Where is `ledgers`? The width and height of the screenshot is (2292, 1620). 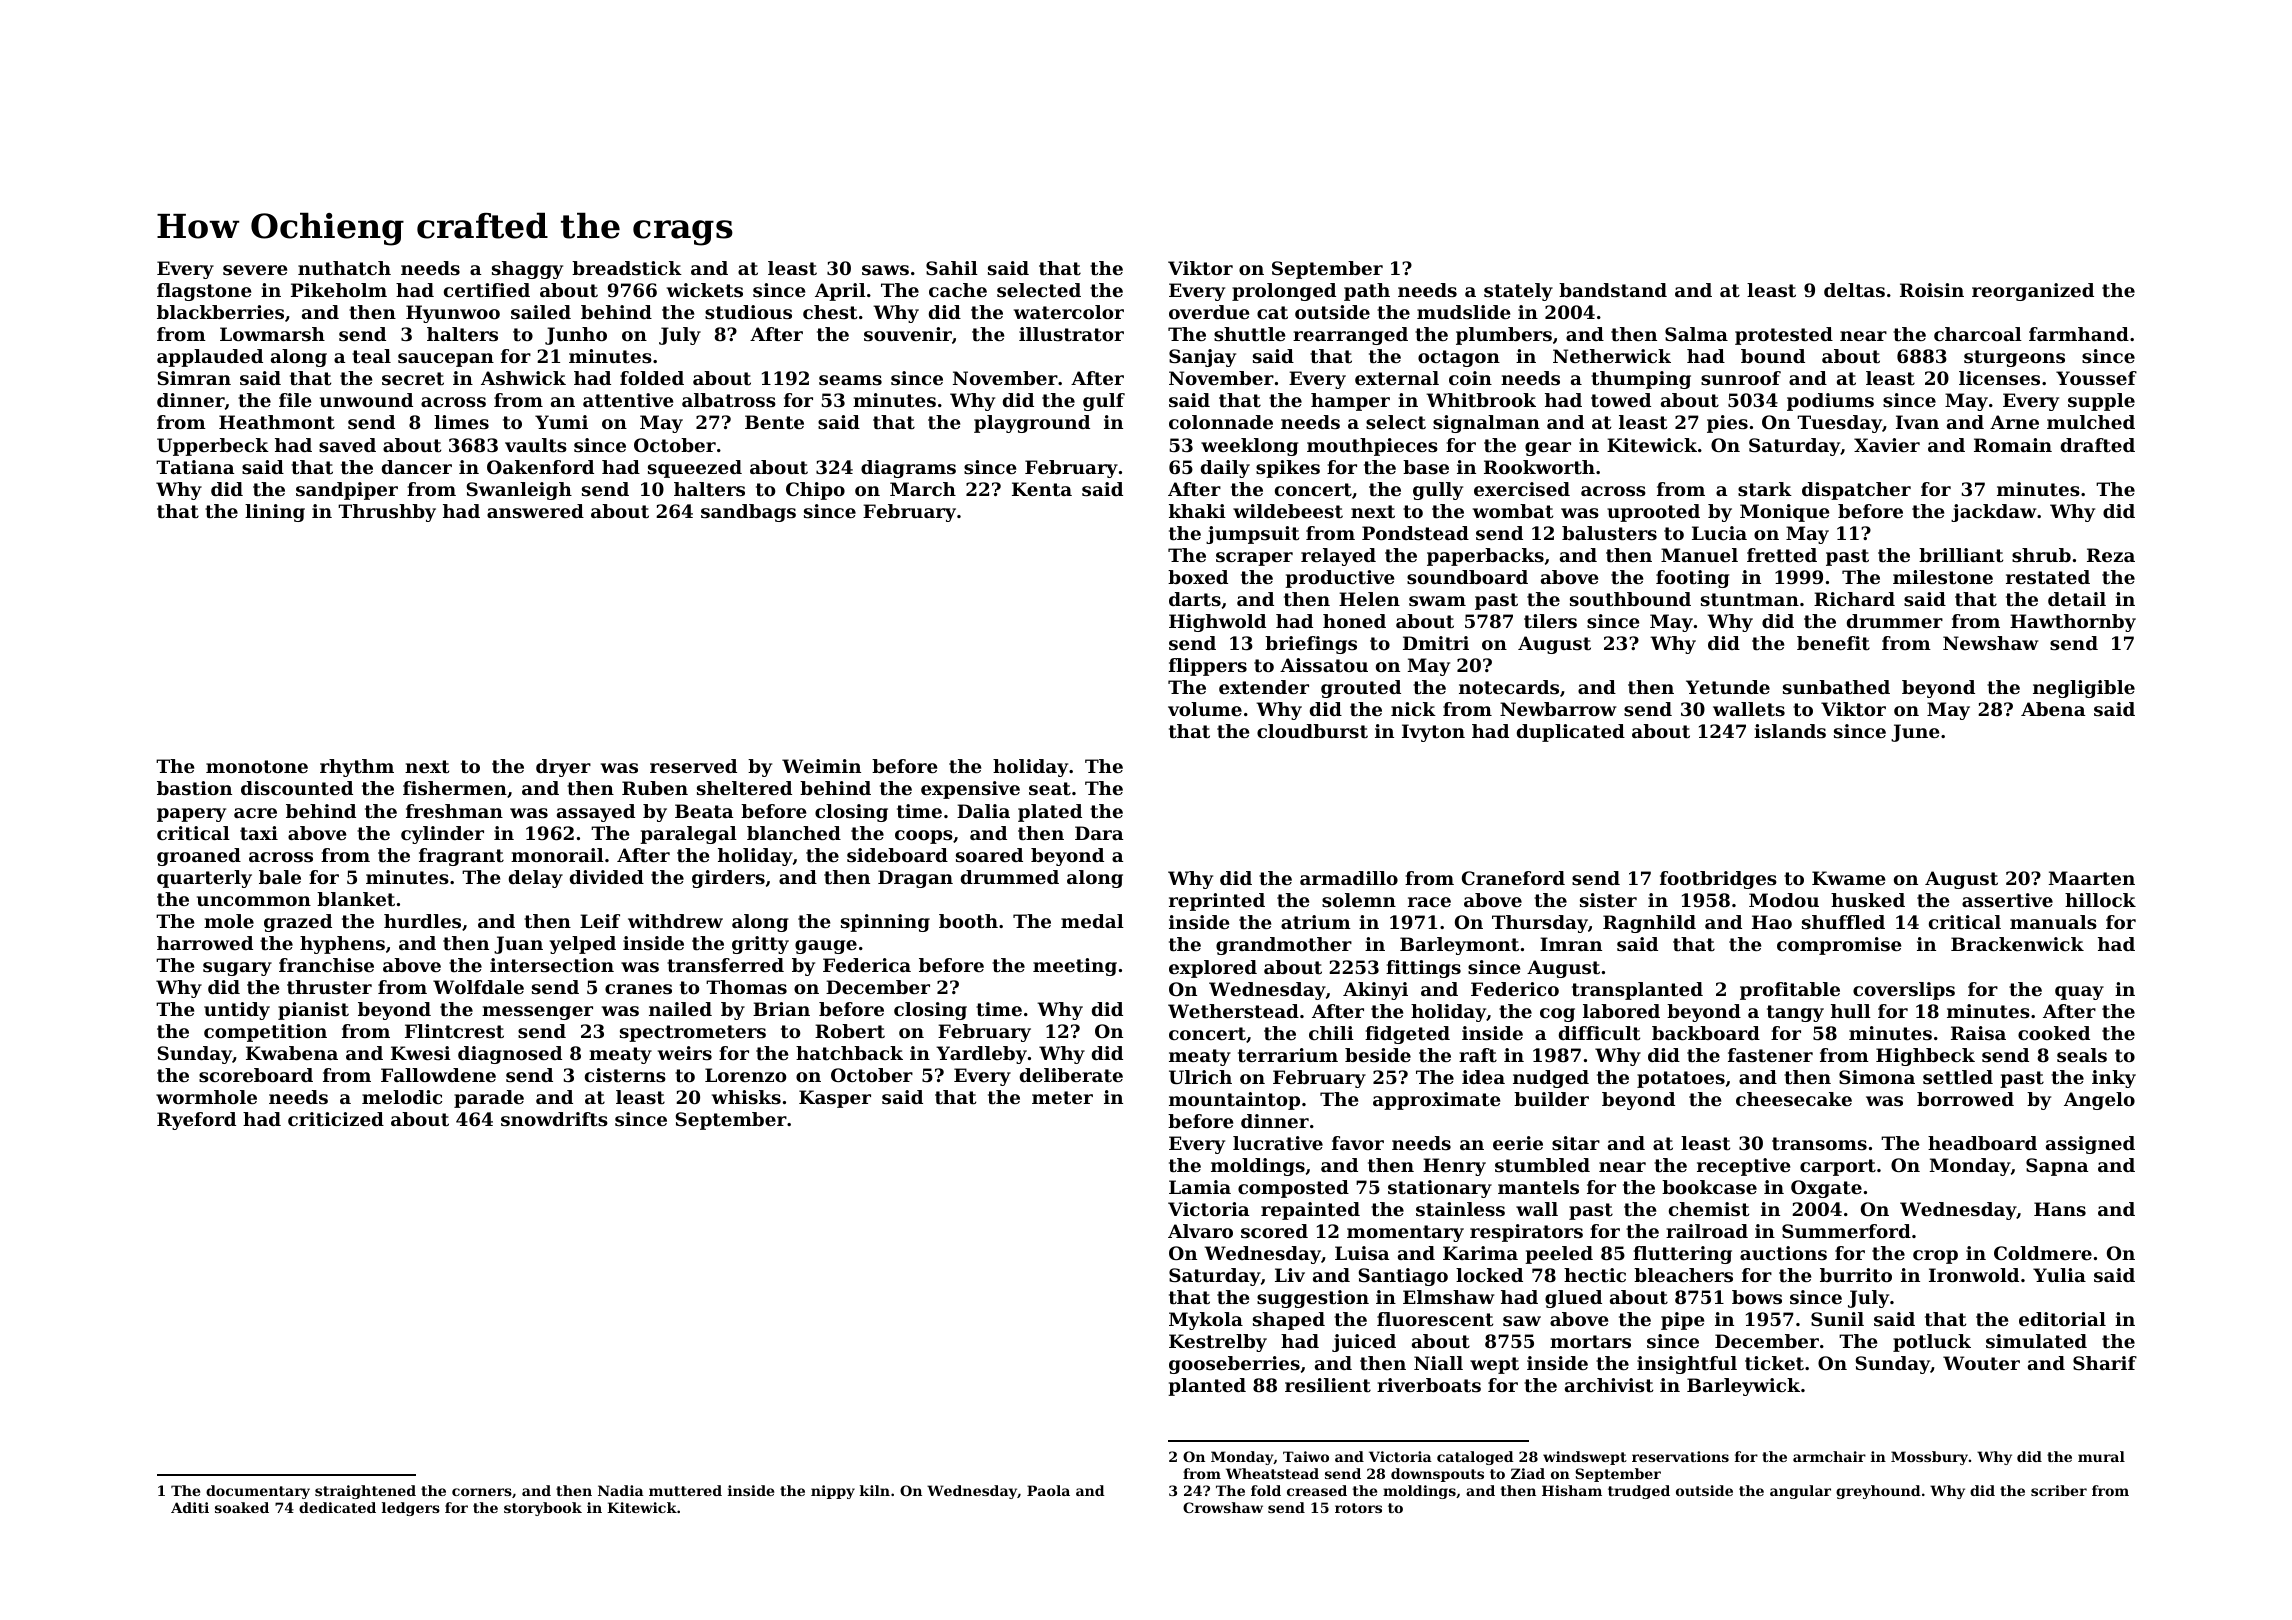
ledgers is located at coordinates (411, 1509).
